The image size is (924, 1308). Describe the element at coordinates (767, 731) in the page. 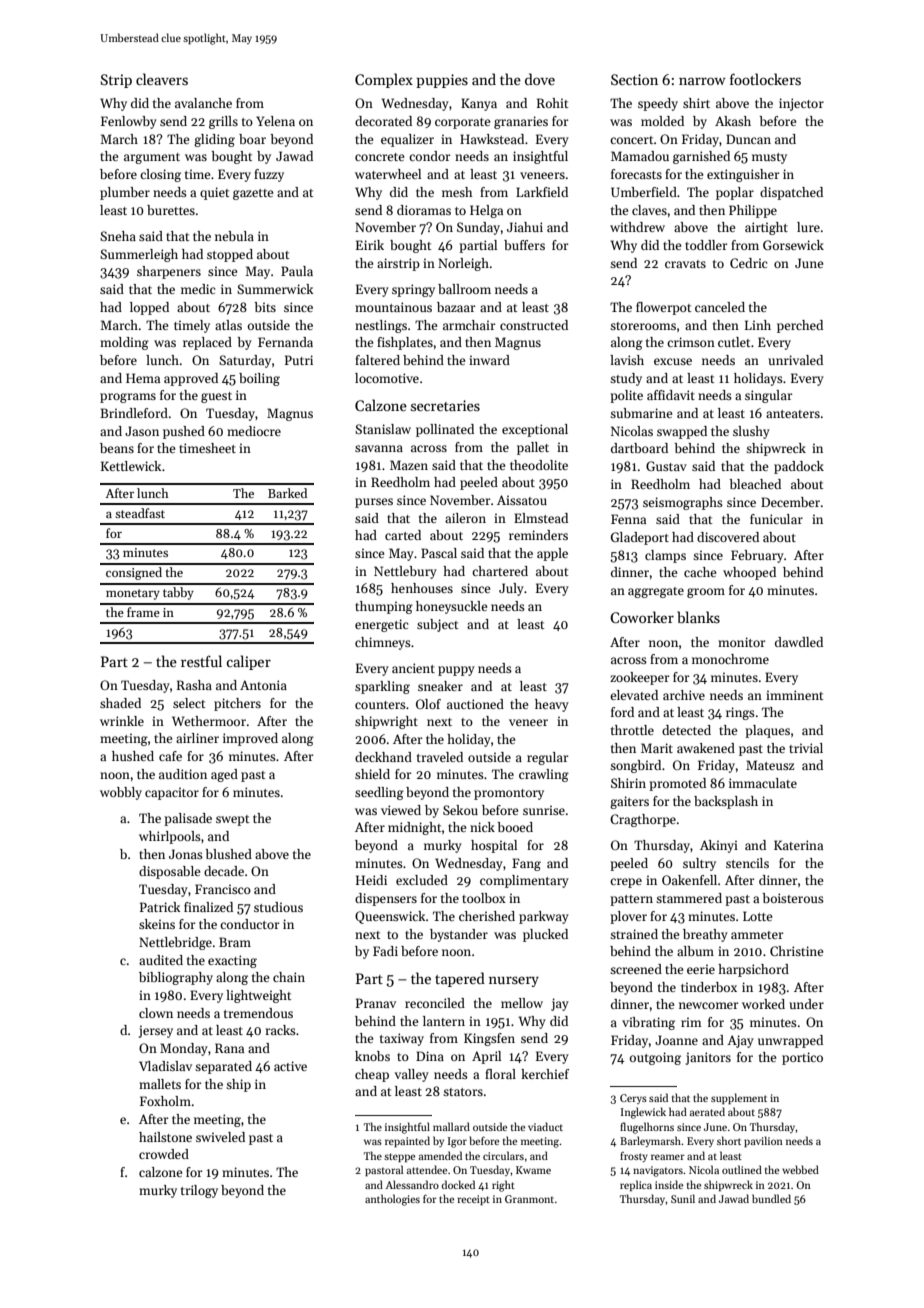

I see `plaques` at that location.
